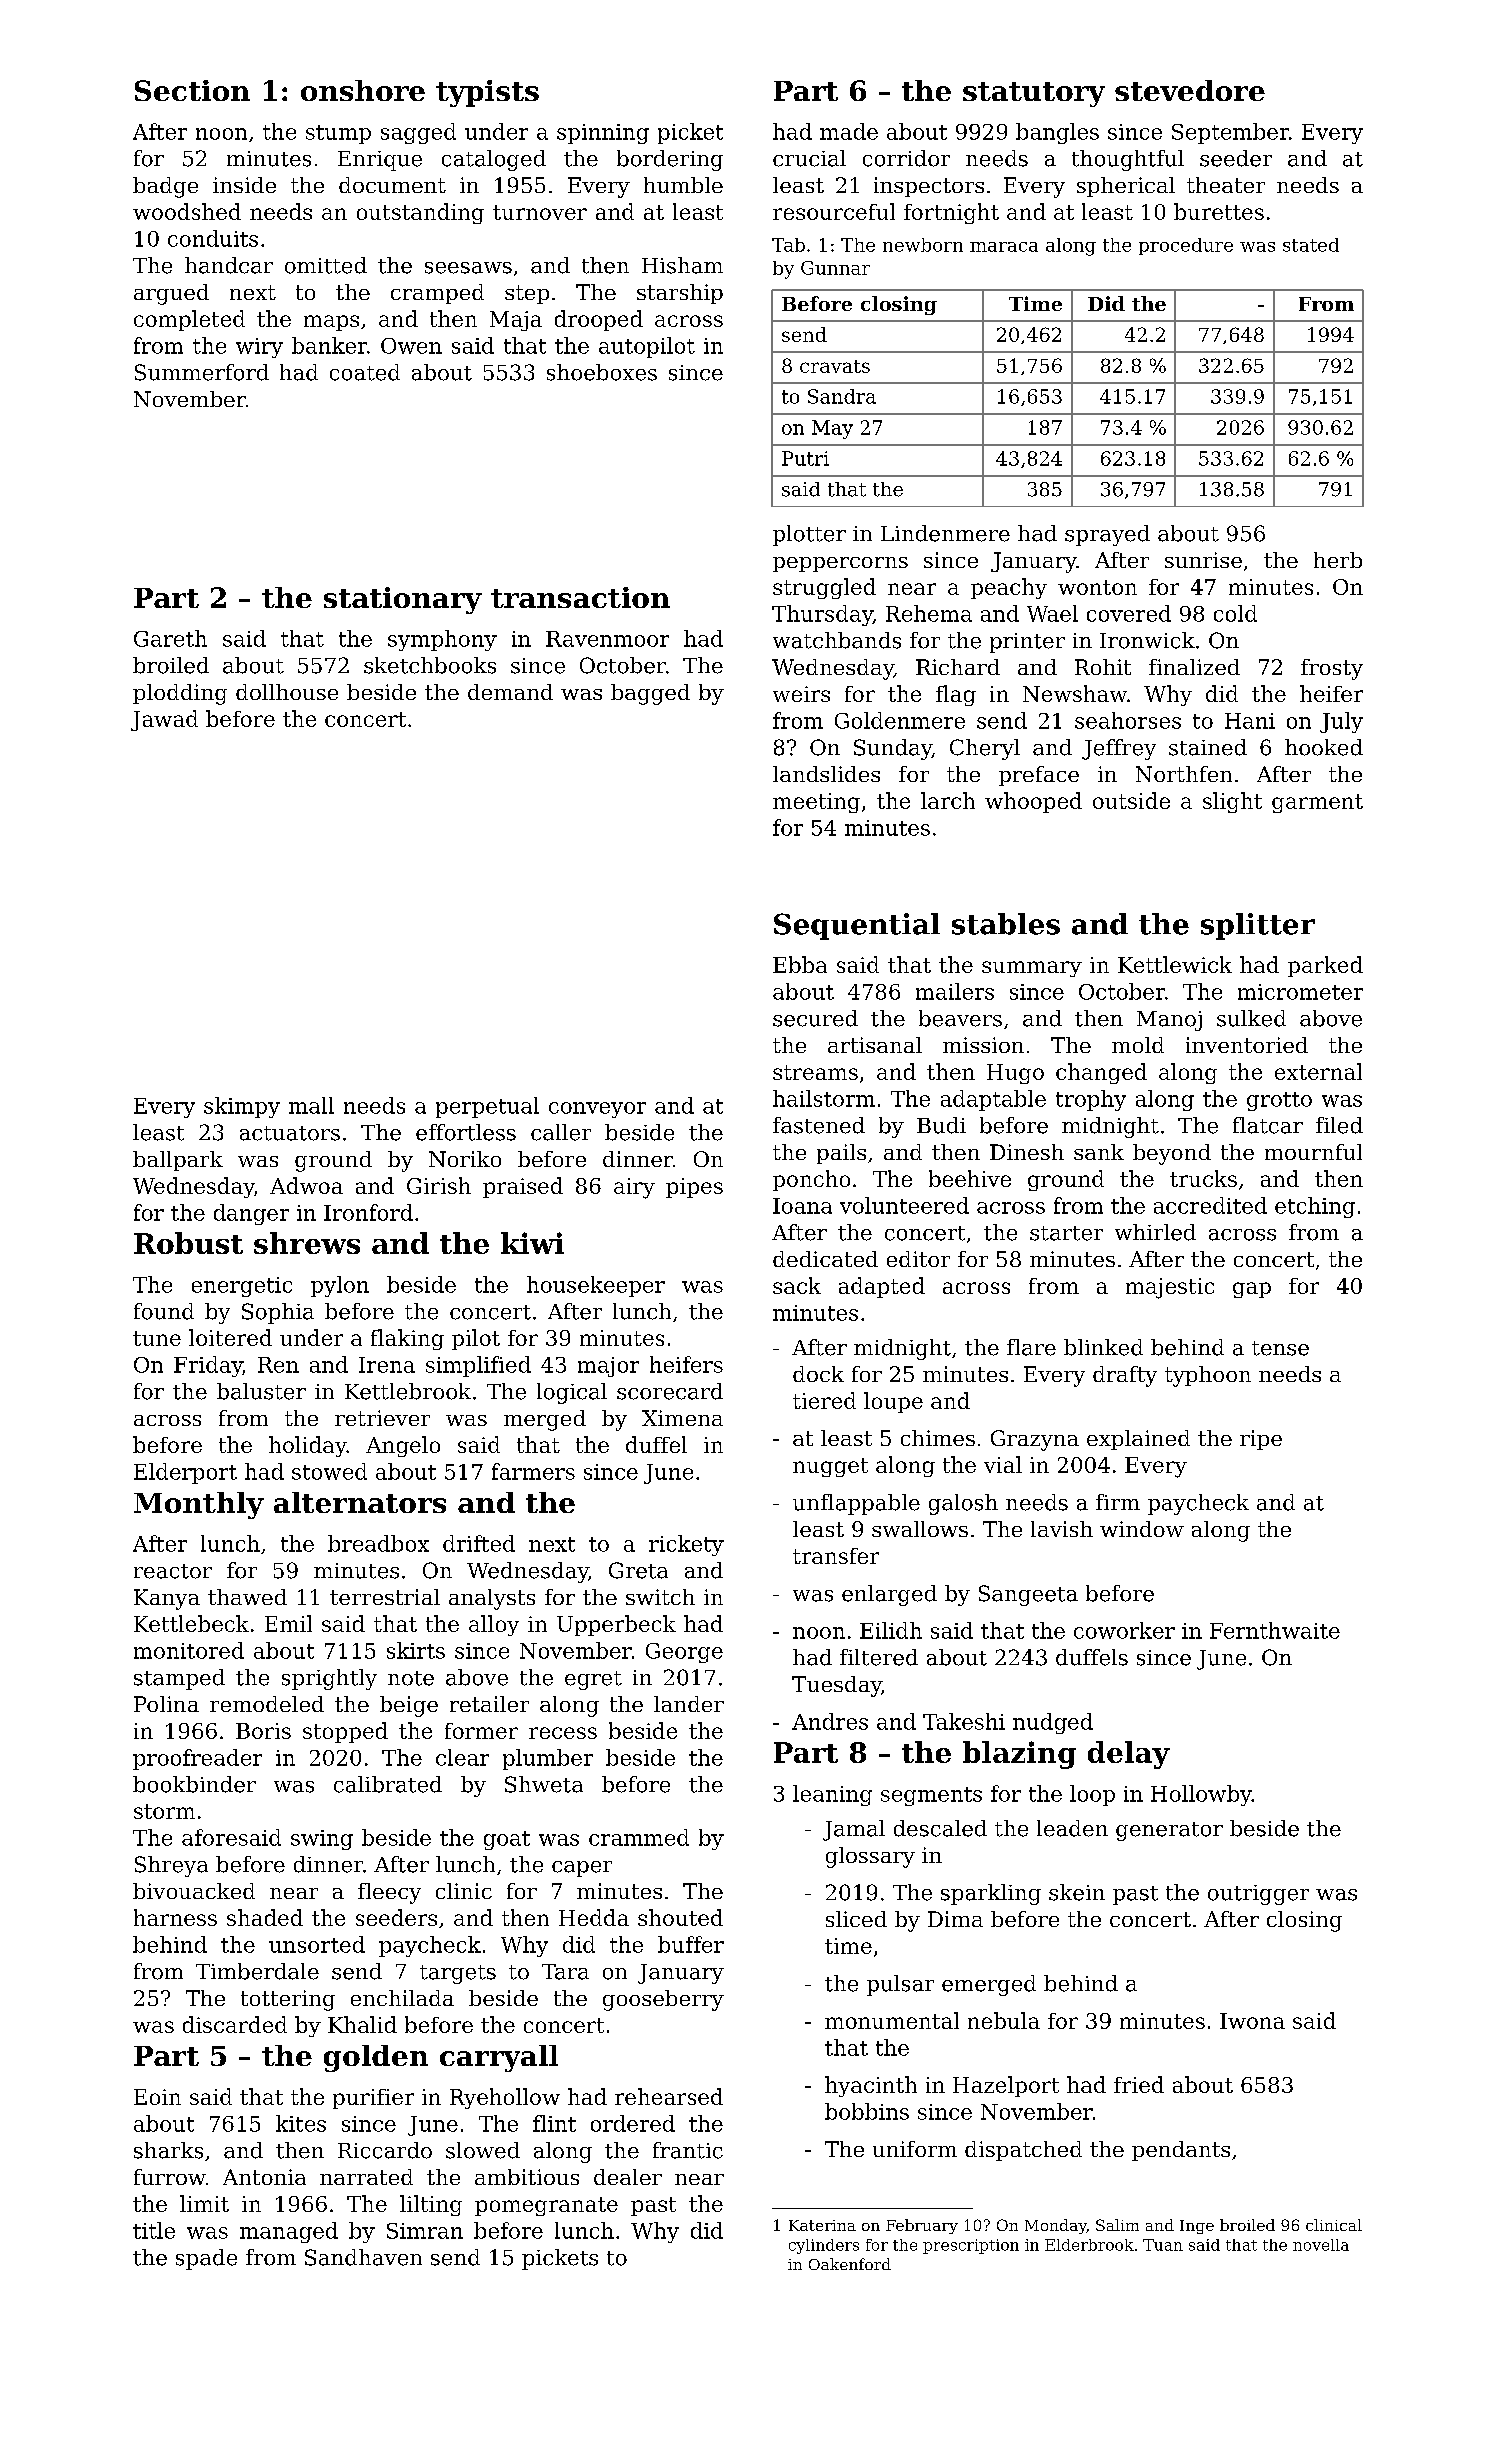  What do you see at coordinates (1186, 246) in the document?
I see `procedure` at bounding box center [1186, 246].
